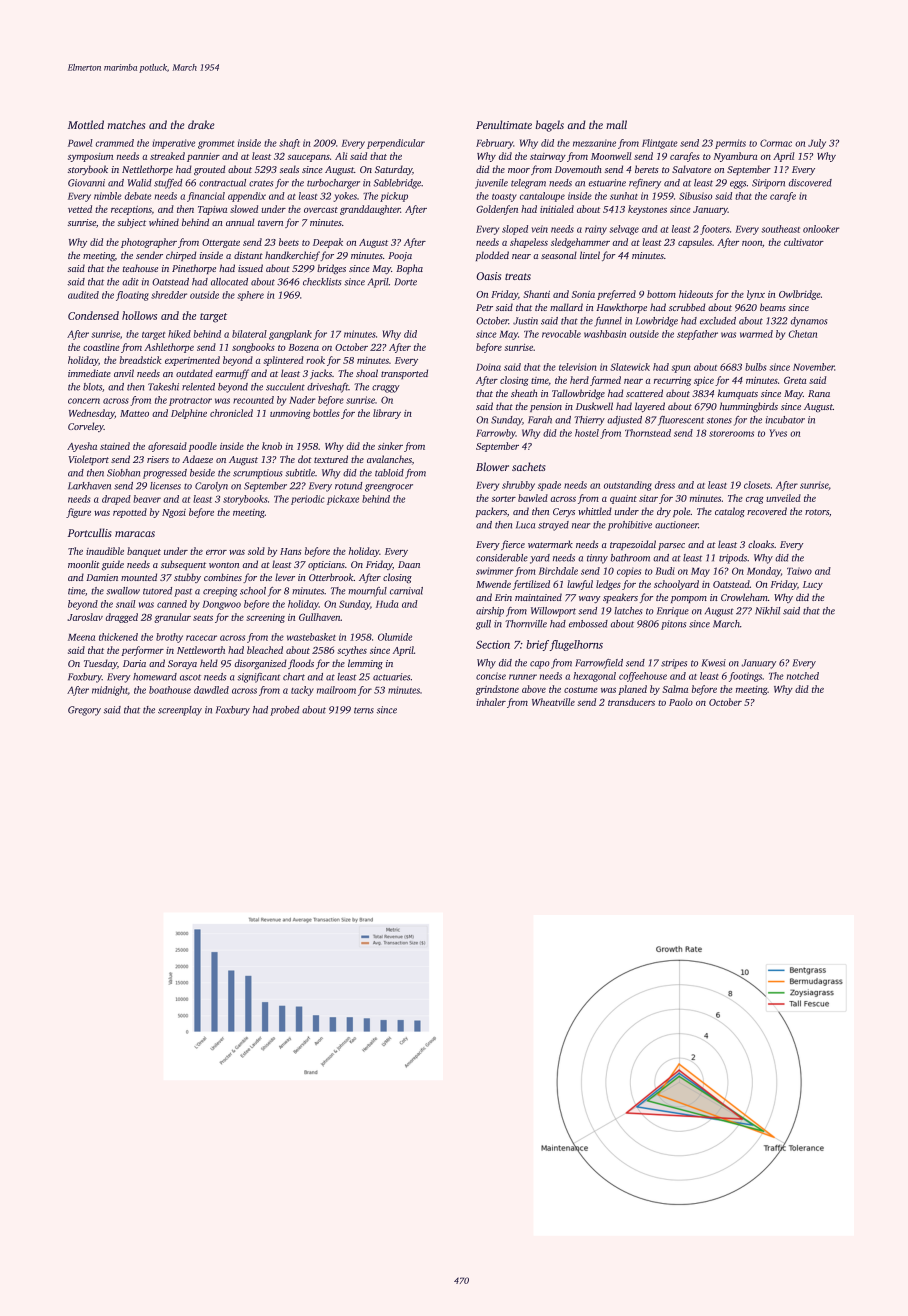 The image size is (908, 1316). Describe the element at coordinates (488, 367) in the screenshot. I see `Doina` at that location.
